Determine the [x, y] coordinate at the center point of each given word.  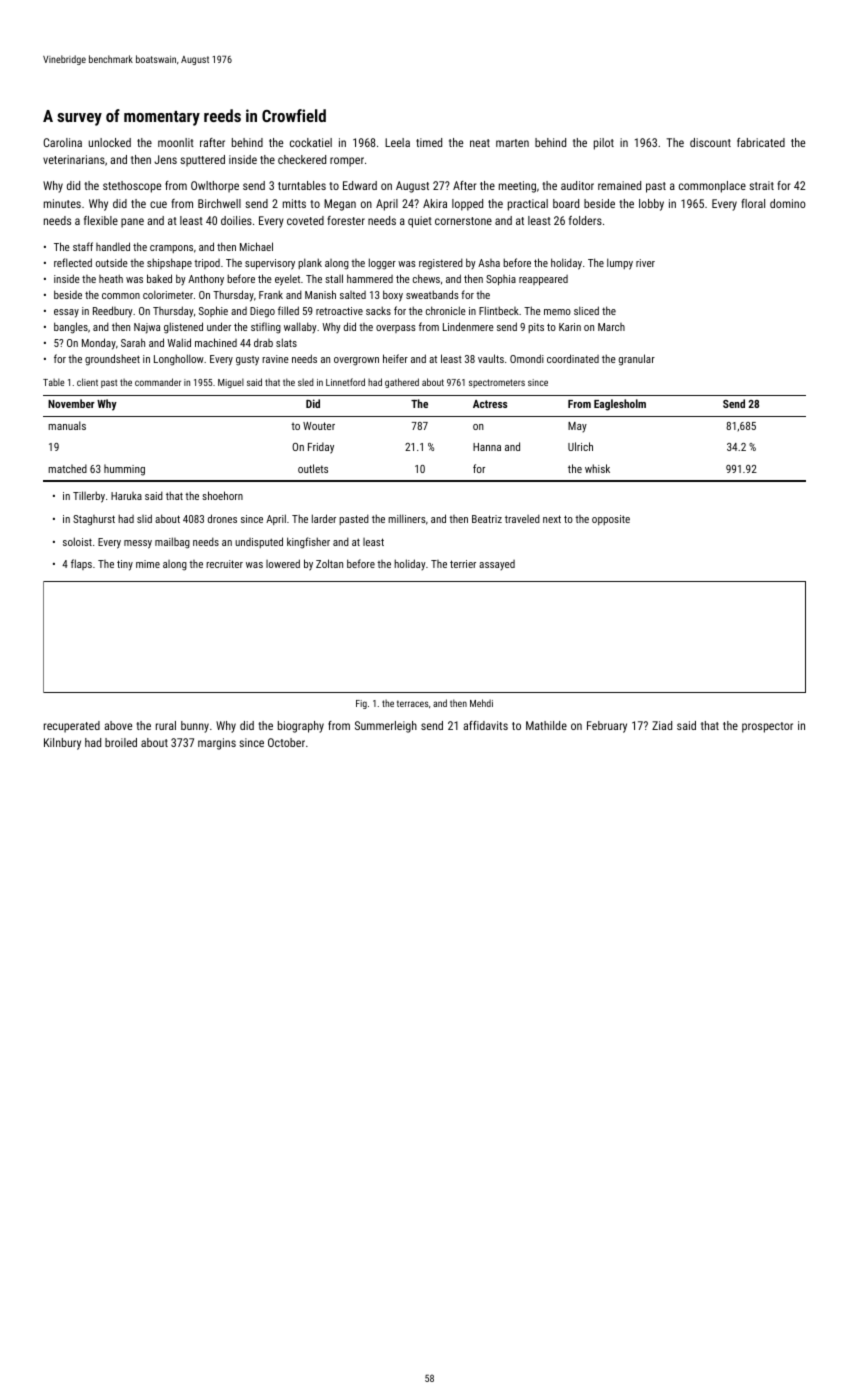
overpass [396, 329]
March [611, 327]
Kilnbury [62, 744]
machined [216, 342]
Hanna [487, 447]
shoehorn [222, 495]
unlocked [110, 142]
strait [761, 185]
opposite [611, 520]
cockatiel [311, 142]
